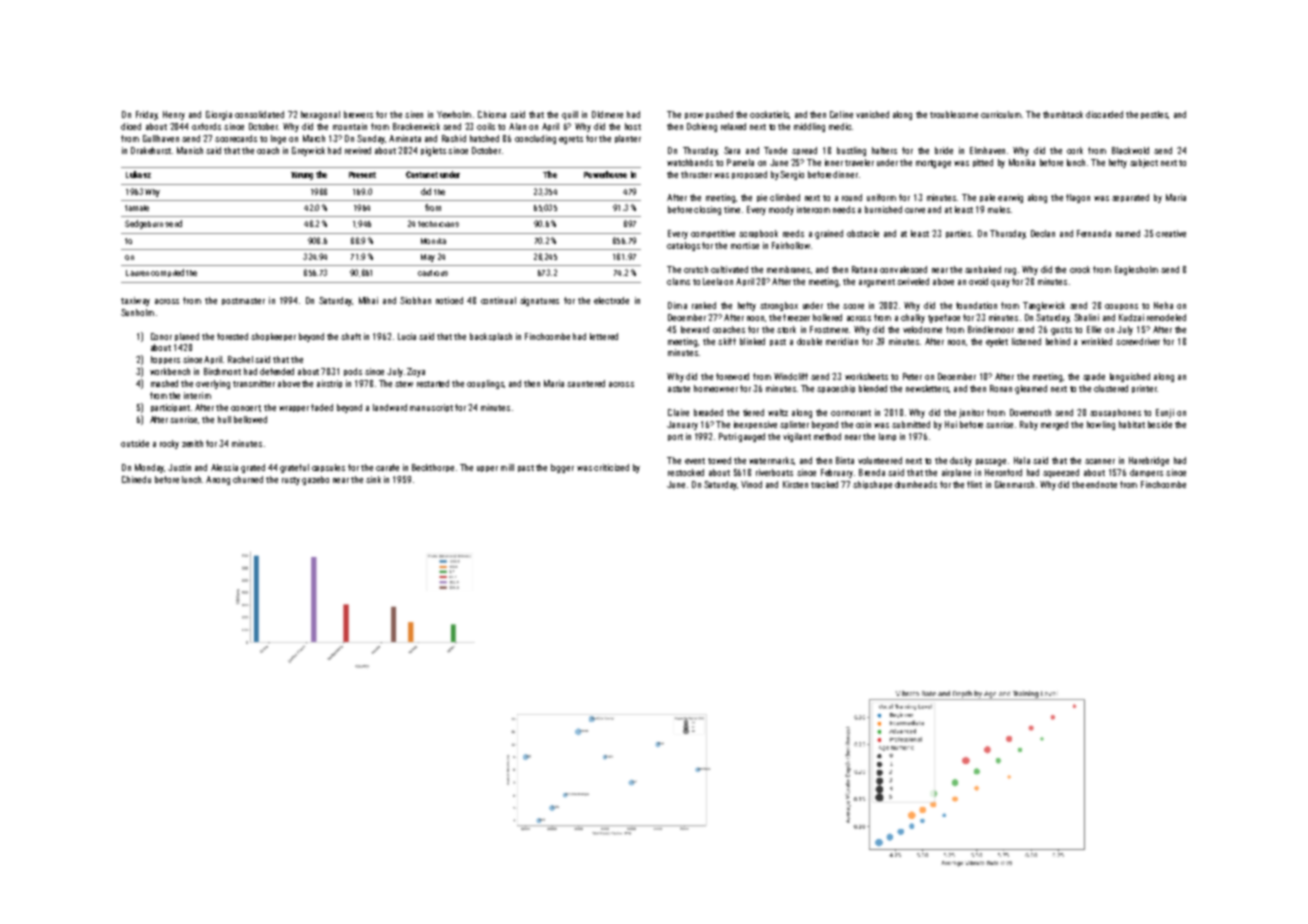 This image has width=1308, height=924. What do you see at coordinates (1094, 329) in the image?
I see `Ellie` at bounding box center [1094, 329].
